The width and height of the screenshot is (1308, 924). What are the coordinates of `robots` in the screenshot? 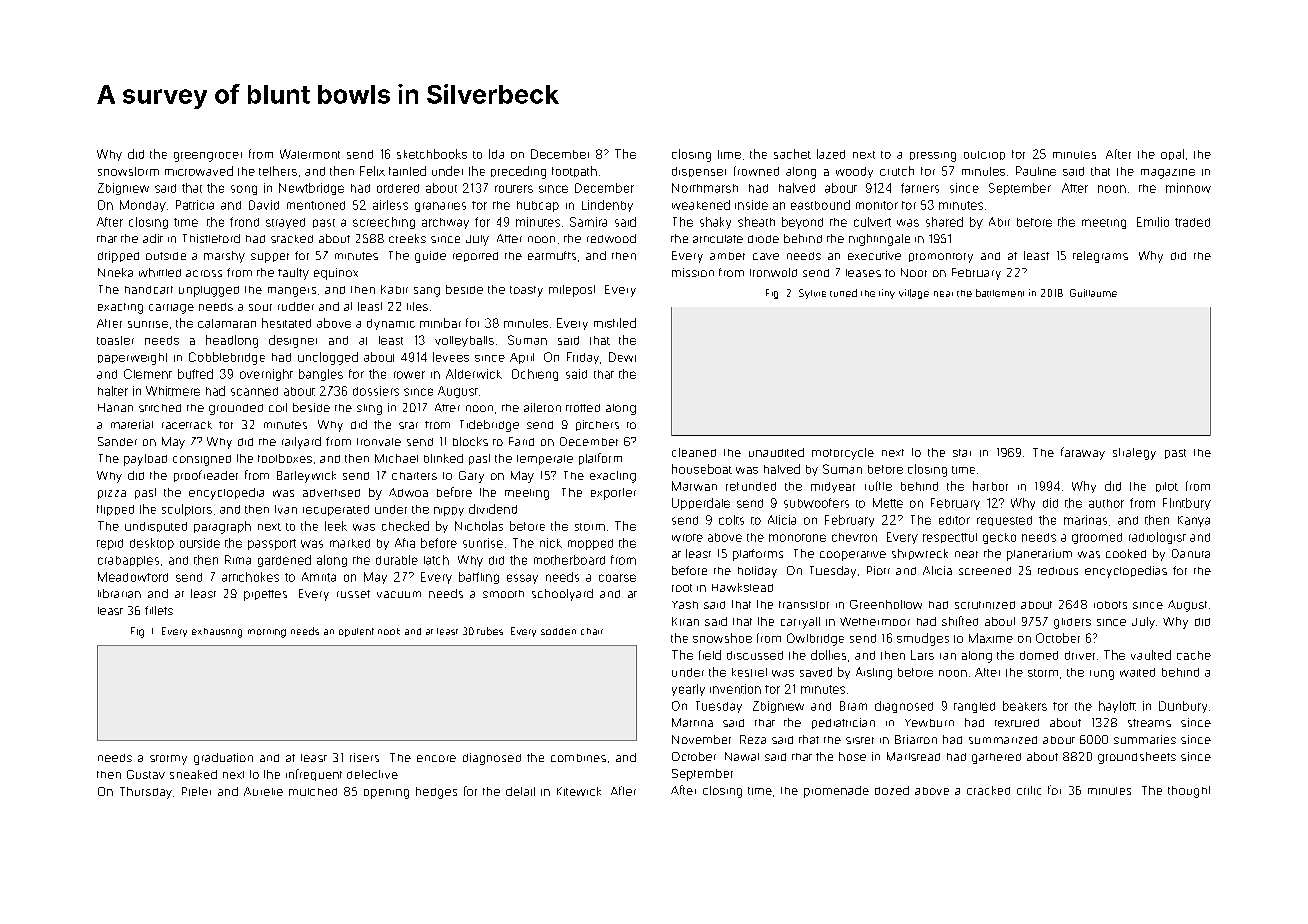 It's located at (1110, 605).
